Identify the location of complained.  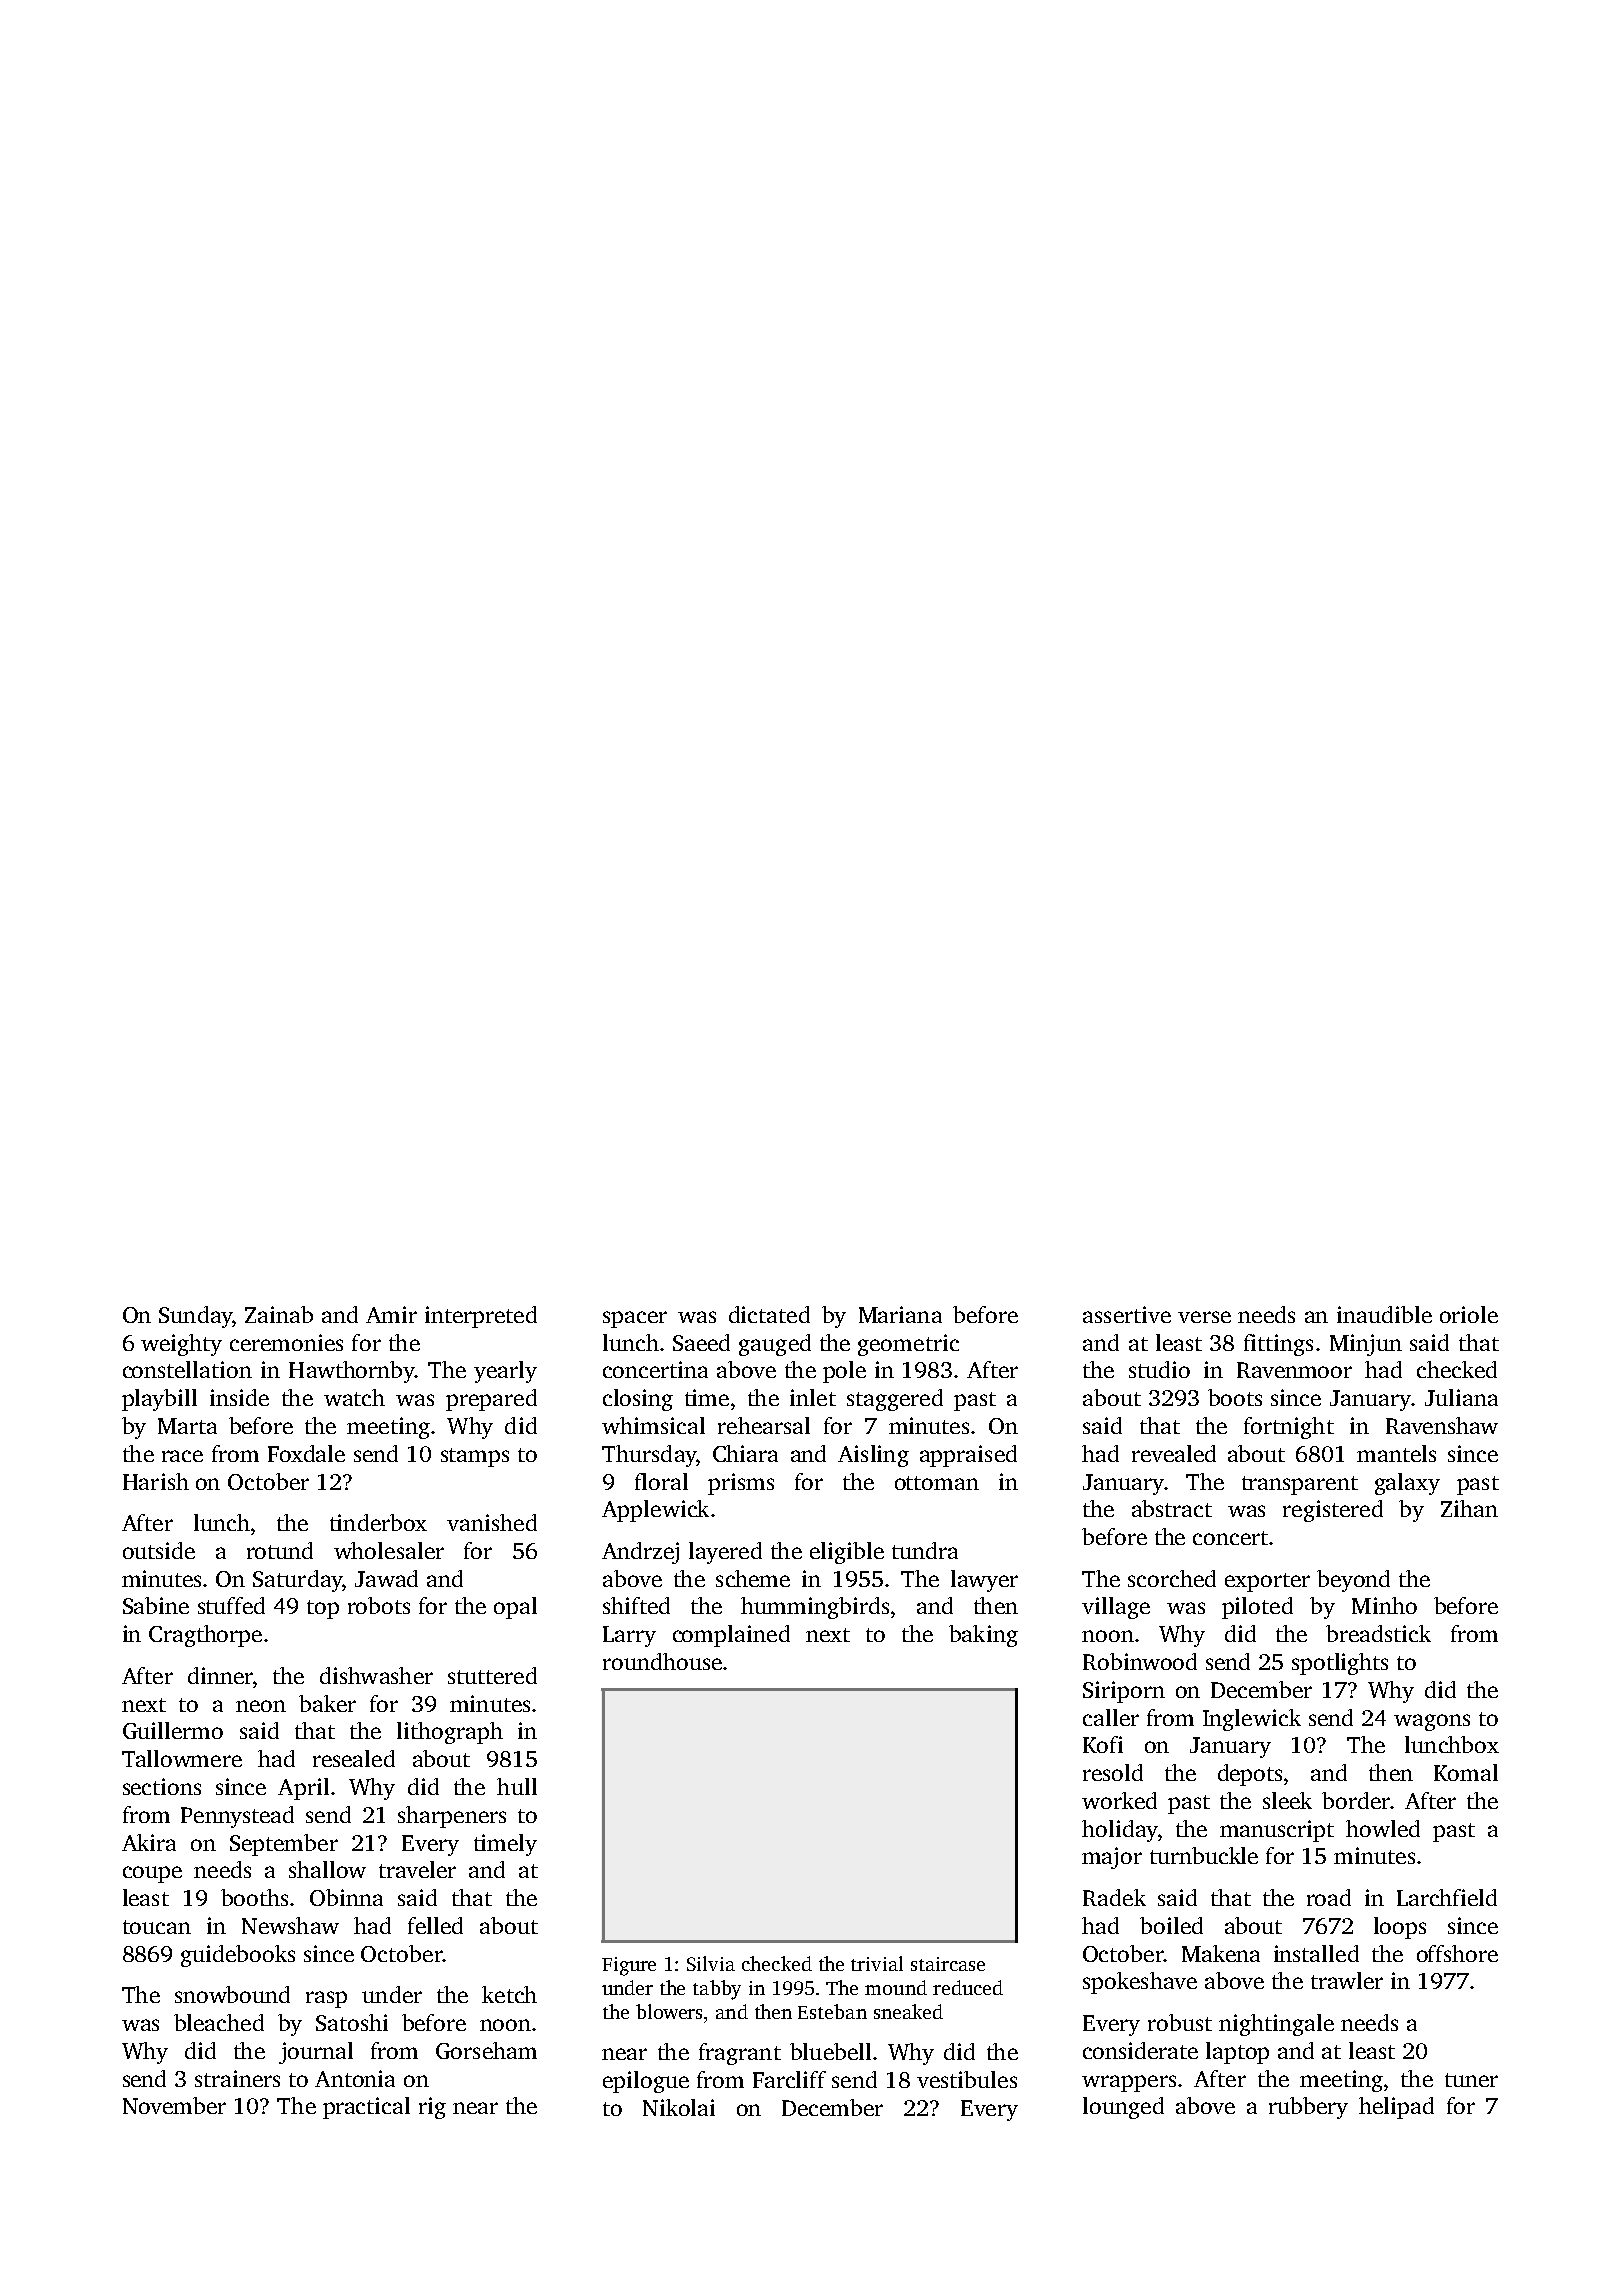
(731, 1636).
